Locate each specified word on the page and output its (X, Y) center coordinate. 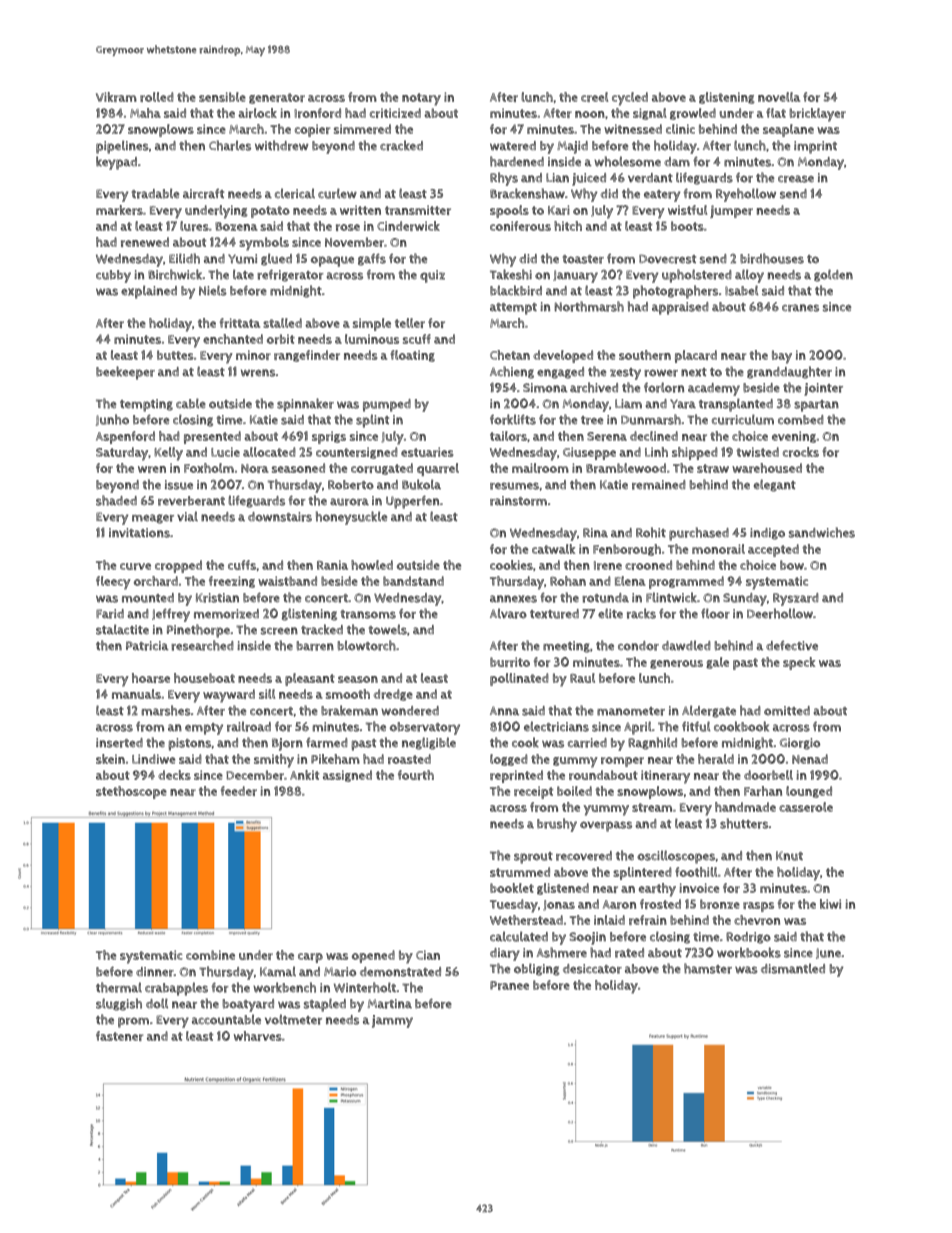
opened (373, 956)
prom (133, 1022)
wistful (687, 210)
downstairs (280, 517)
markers (119, 210)
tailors (508, 436)
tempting (146, 405)
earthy (657, 890)
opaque (332, 261)
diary (505, 954)
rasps (758, 907)
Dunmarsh (651, 419)
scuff (417, 339)
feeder (239, 791)
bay (782, 357)
